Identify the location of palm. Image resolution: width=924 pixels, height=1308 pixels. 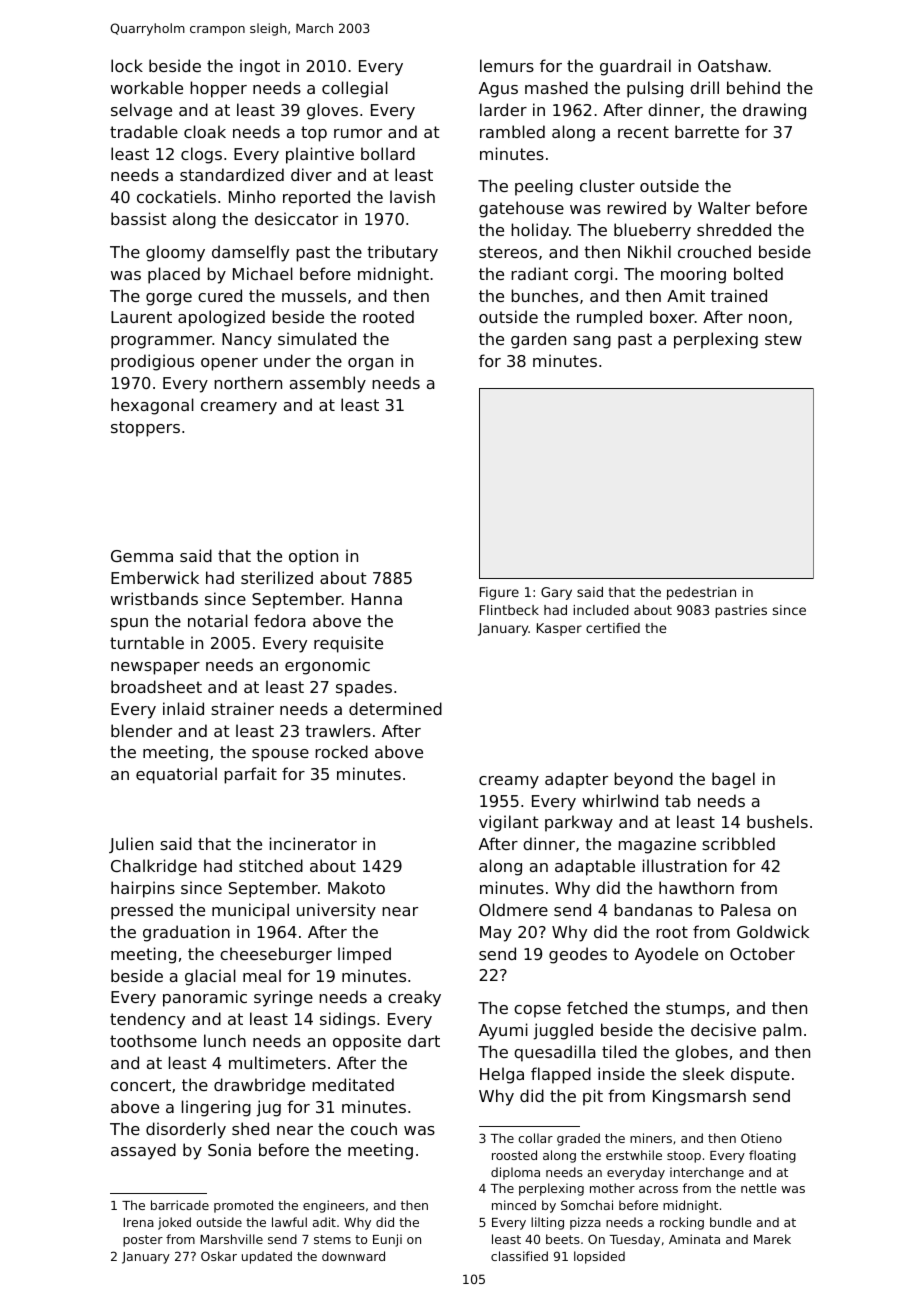
(782, 1031).
